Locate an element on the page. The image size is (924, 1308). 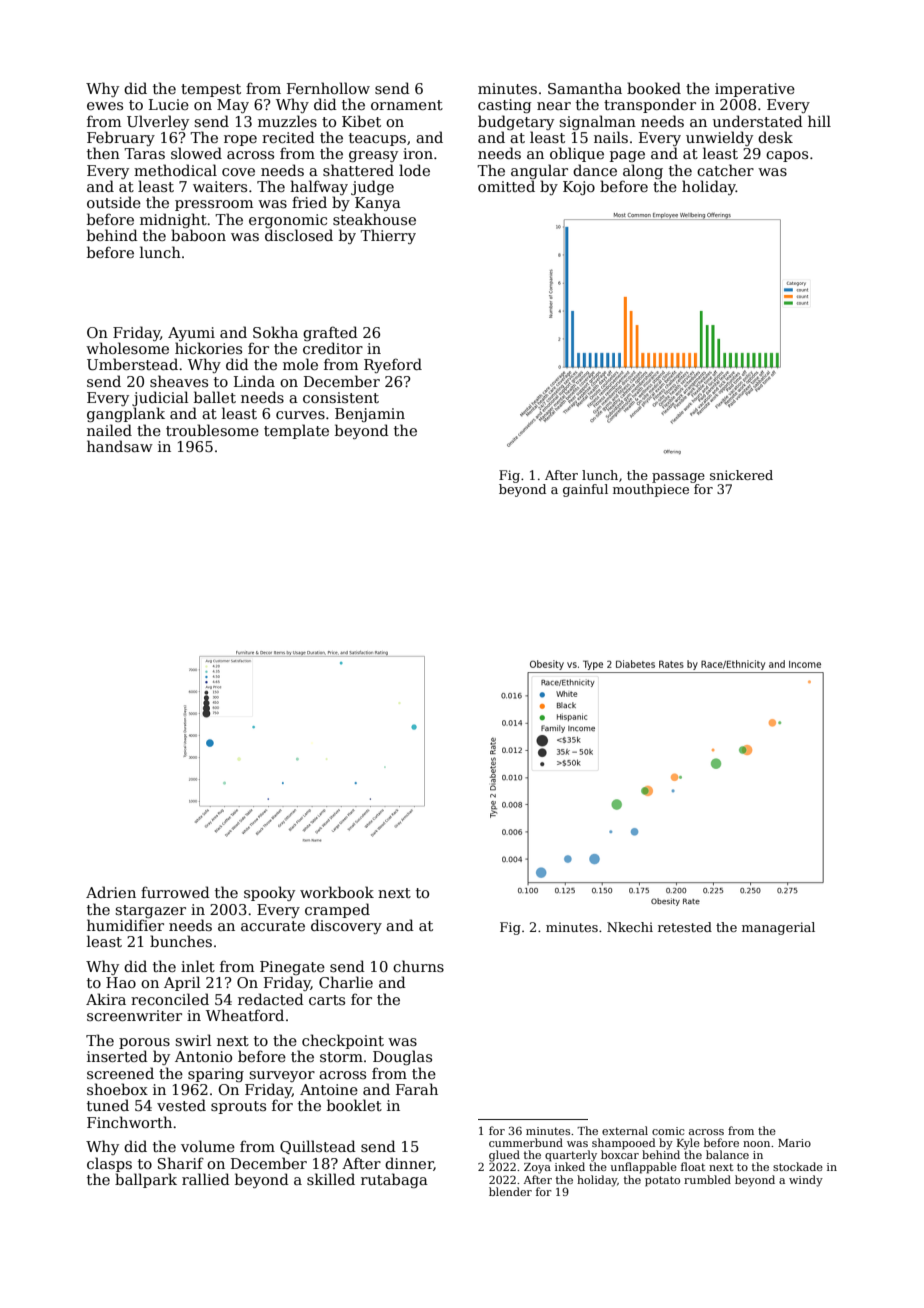
casting is located at coordinates (504, 106).
